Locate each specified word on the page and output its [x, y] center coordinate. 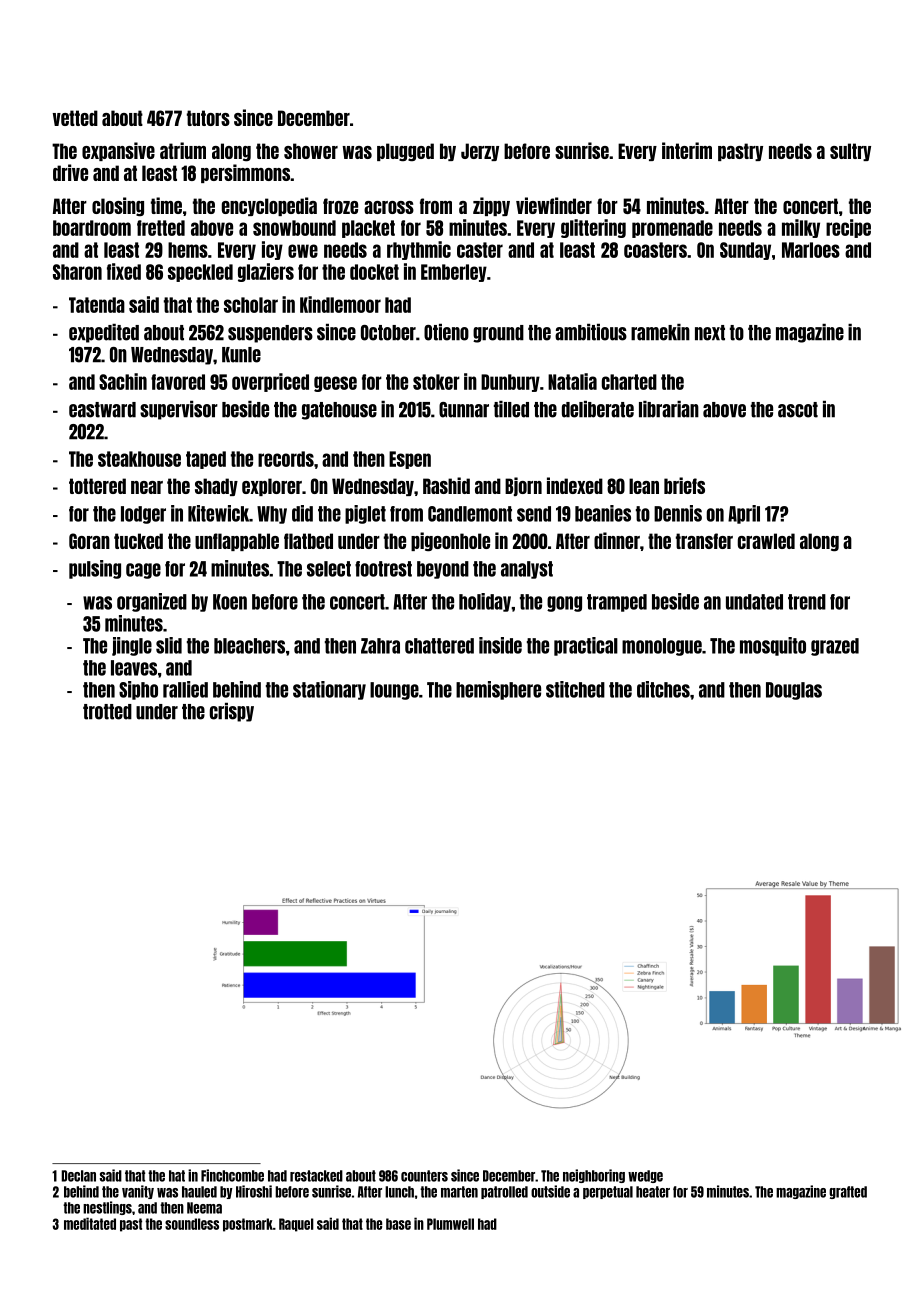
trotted [107, 712]
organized [152, 602]
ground [498, 334]
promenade [672, 229]
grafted [848, 1192]
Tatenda [97, 305]
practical [586, 646]
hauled [199, 1192]
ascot [798, 410]
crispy [232, 712]
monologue [662, 647]
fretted [161, 228]
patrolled [504, 1192]
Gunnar [464, 410]
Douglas [794, 691]
